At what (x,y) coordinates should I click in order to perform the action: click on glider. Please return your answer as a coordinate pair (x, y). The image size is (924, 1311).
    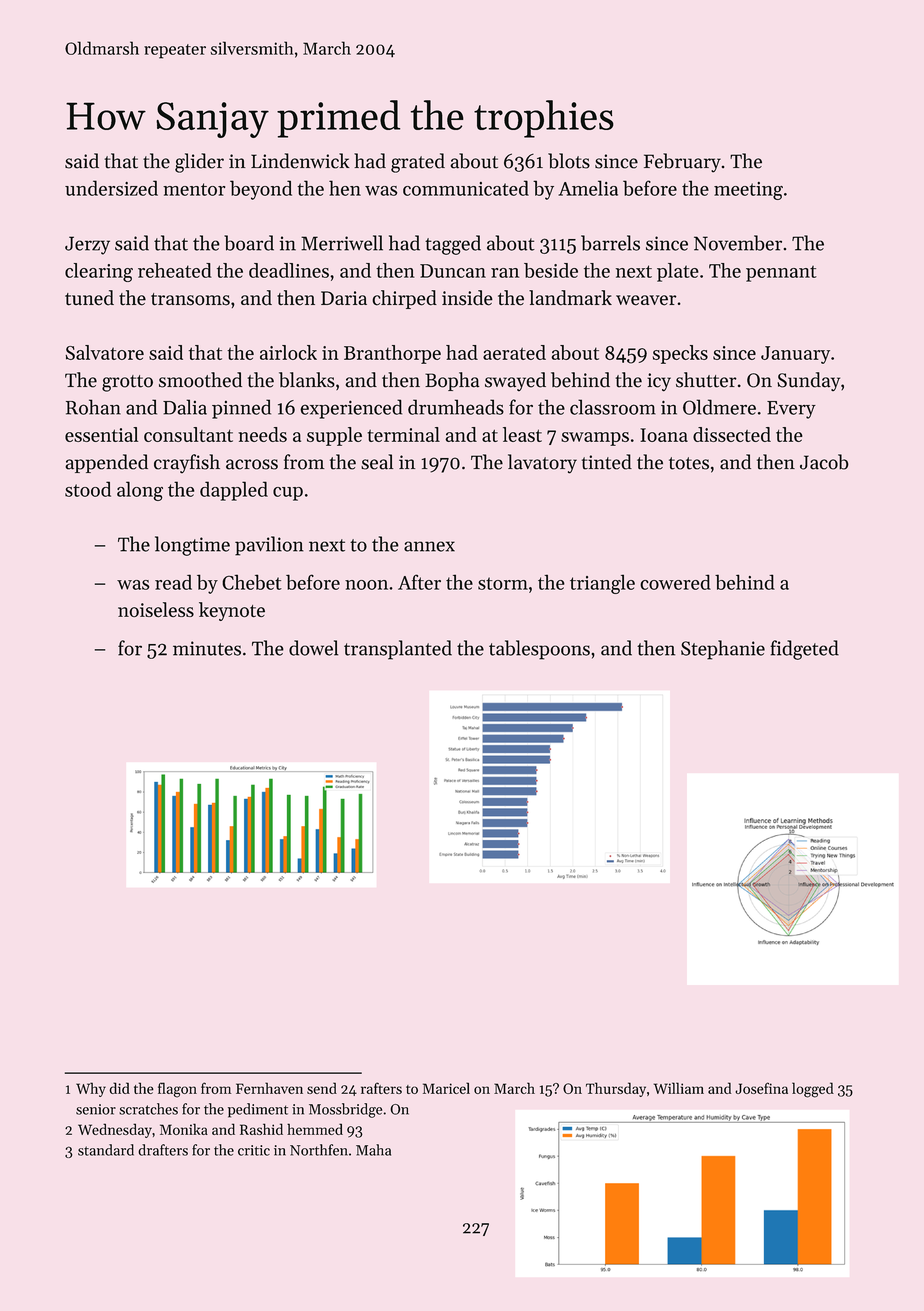
    Looking at the image, I should click on (199, 163).
